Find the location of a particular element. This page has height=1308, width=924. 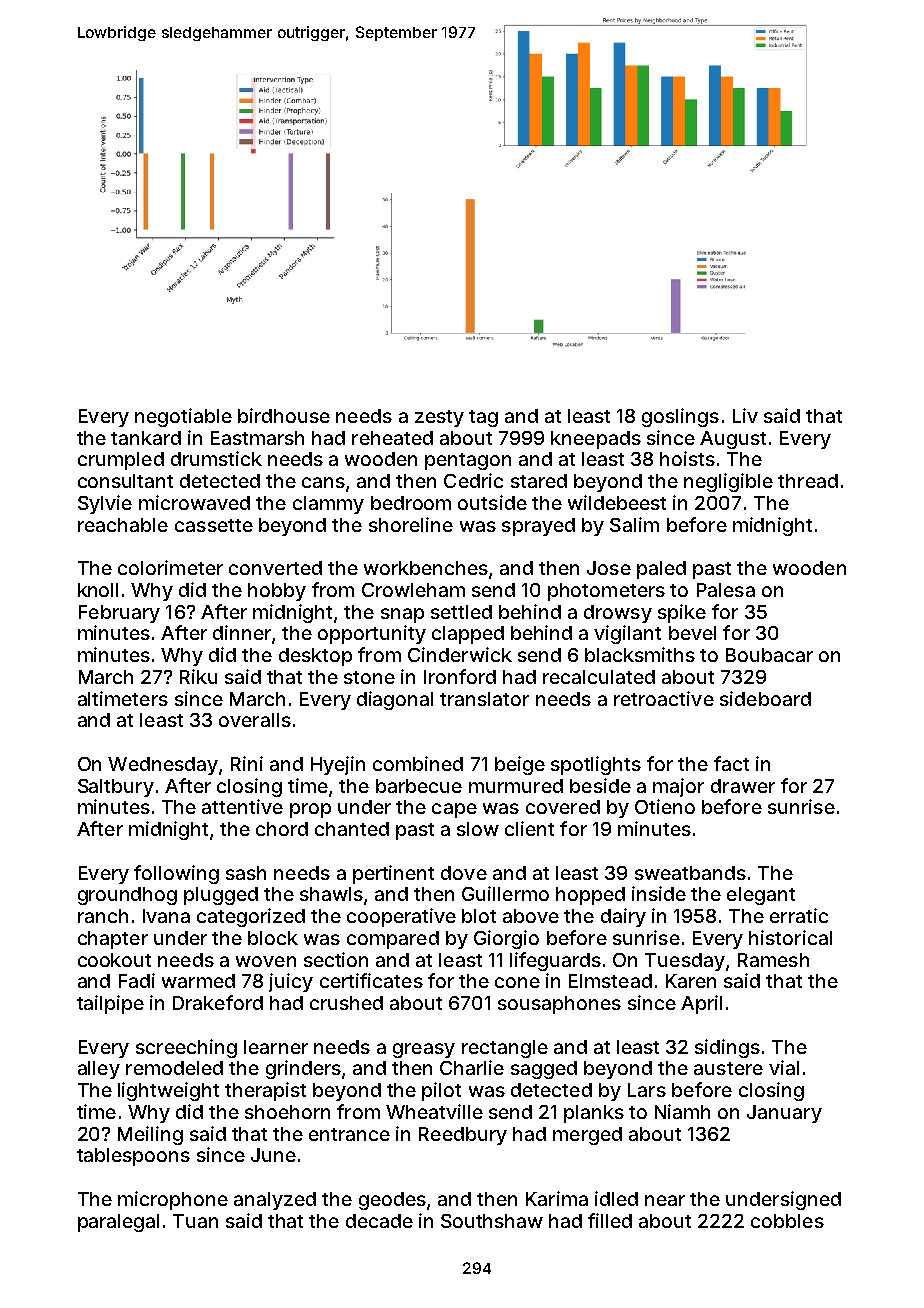

near is located at coordinates (665, 1200).
